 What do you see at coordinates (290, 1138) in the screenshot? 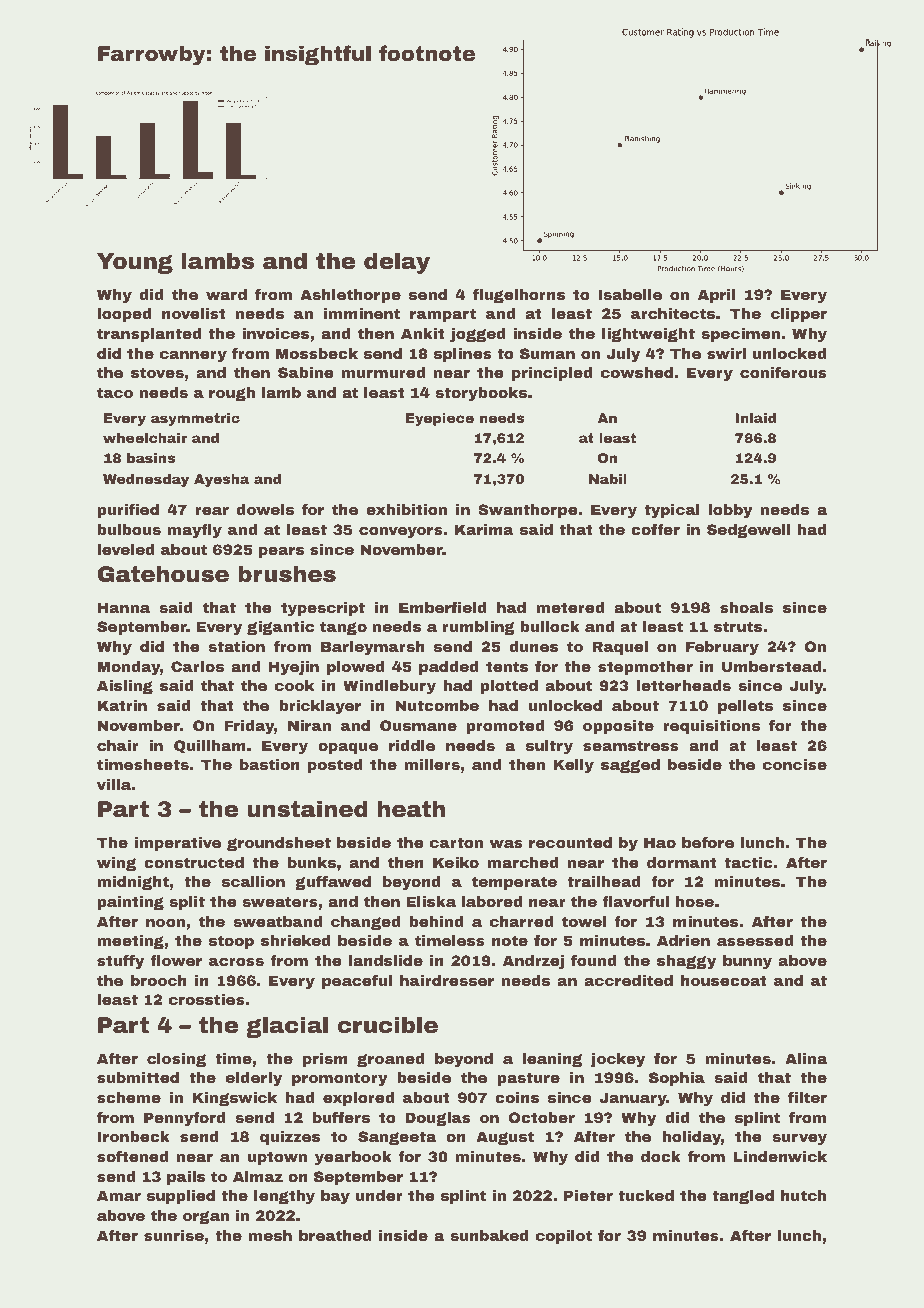
I see `quizzes` at bounding box center [290, 1138].
